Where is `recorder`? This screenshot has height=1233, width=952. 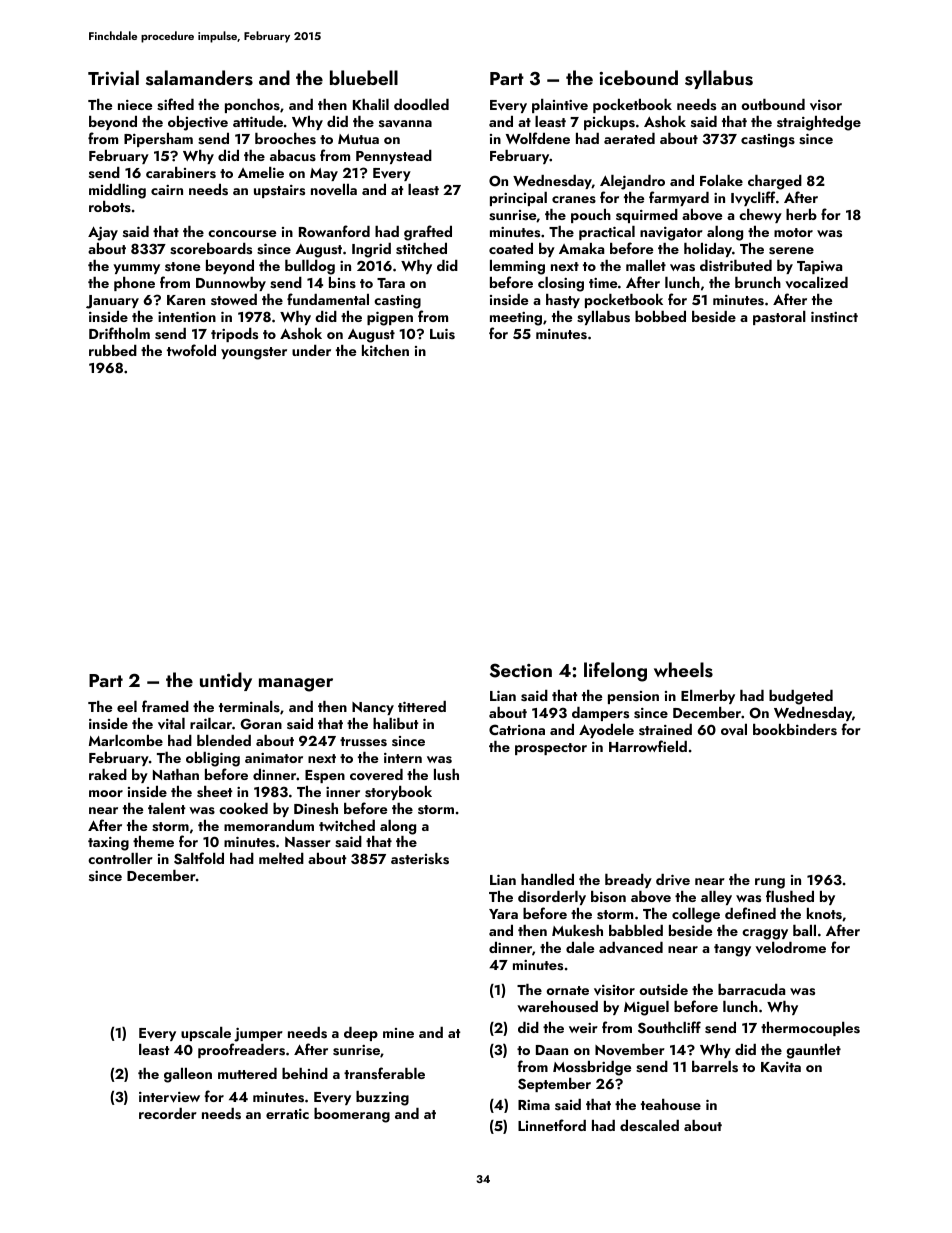 recorder is located at coordinates (168, 1113).
